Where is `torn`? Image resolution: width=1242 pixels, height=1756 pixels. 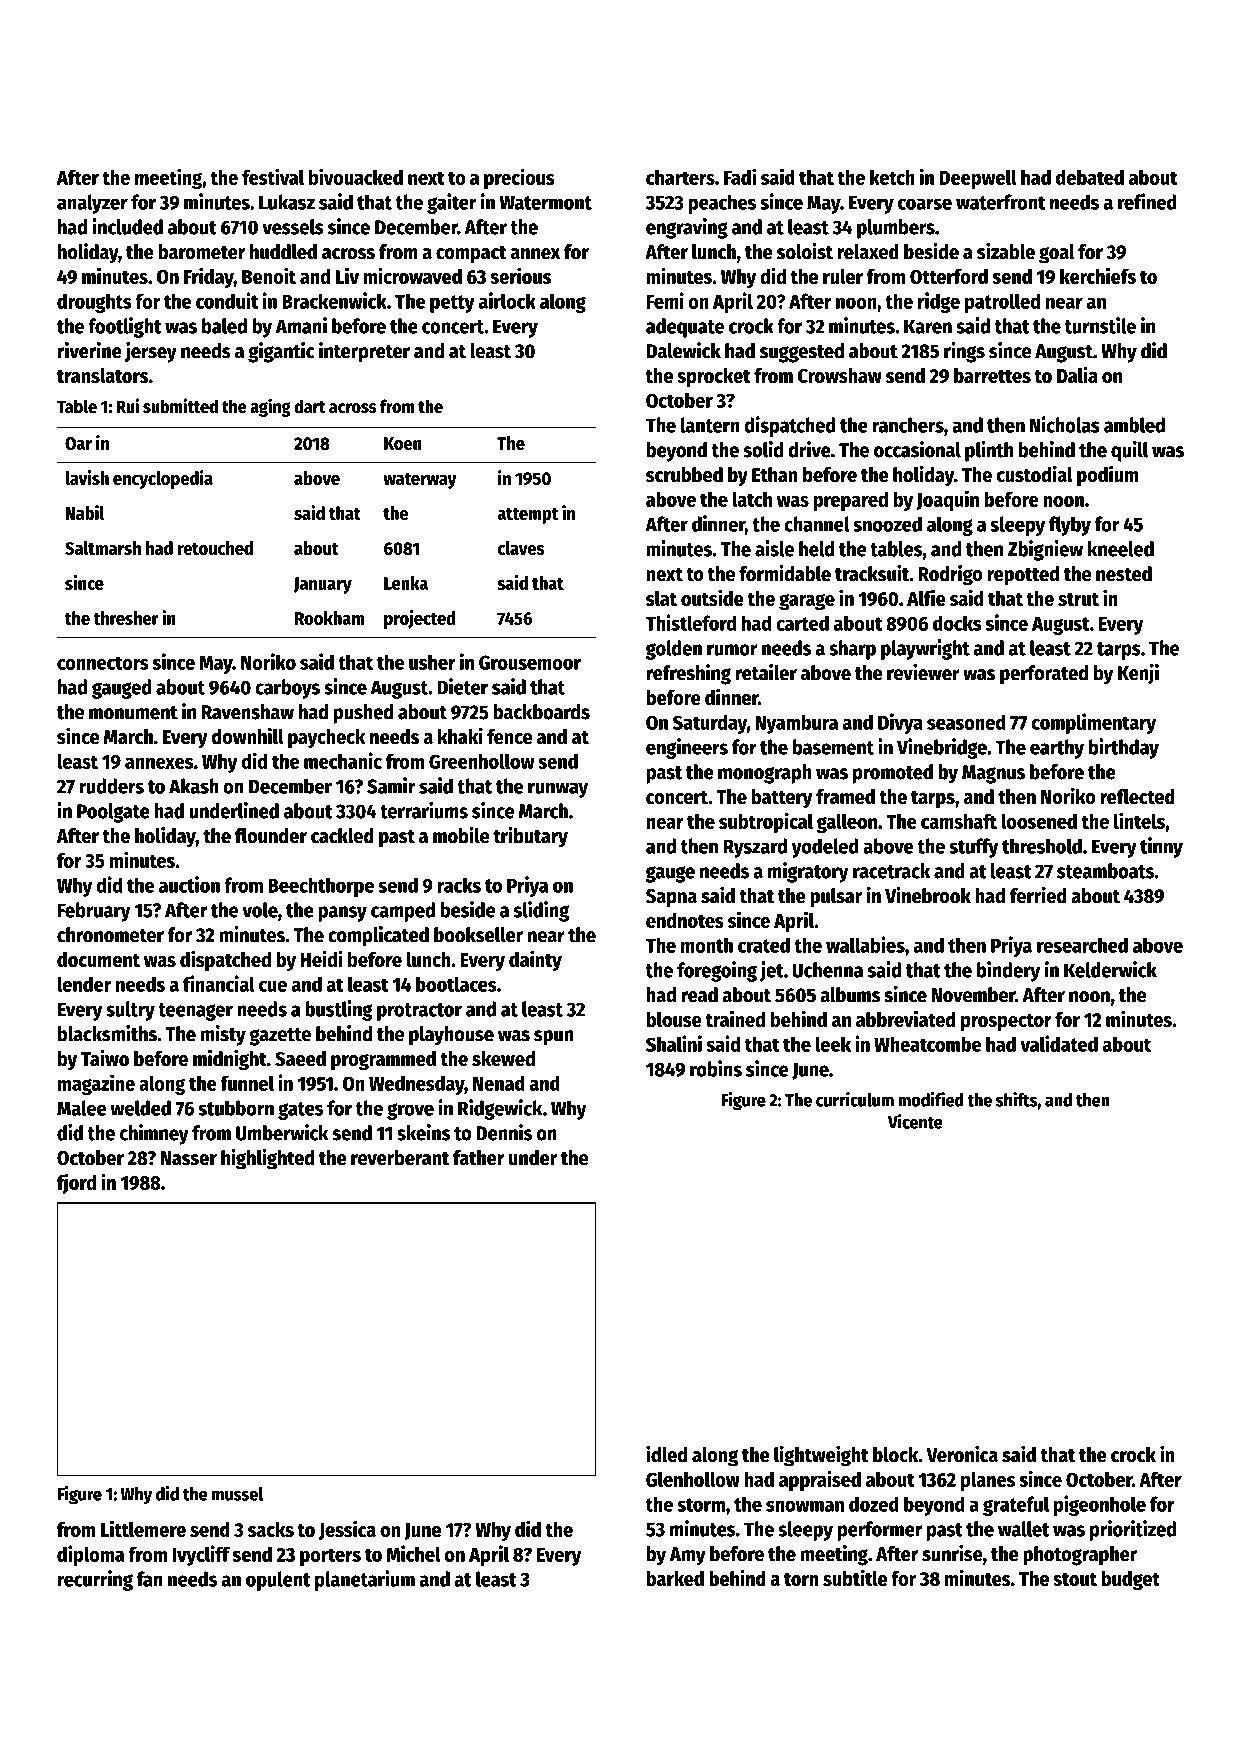 torn is located at coordinates (801, 1579).
